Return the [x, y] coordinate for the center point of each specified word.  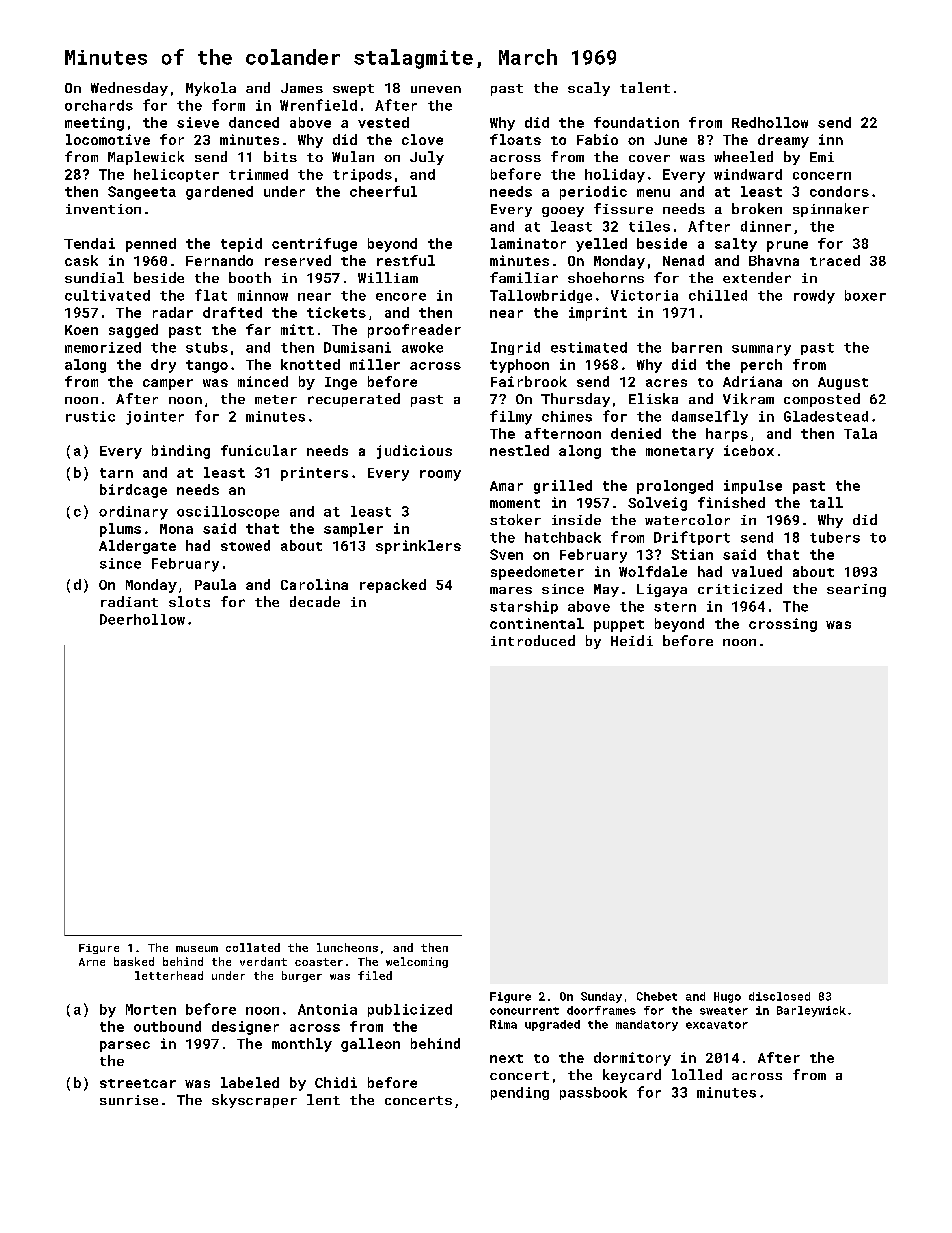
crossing [783, 625]
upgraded [552, 1025]
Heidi [632, 640]
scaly [589, 89]
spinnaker [831, 210]
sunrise [129, 1100]
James [302, 88]
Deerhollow [142, 619]
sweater [724, 1011]
